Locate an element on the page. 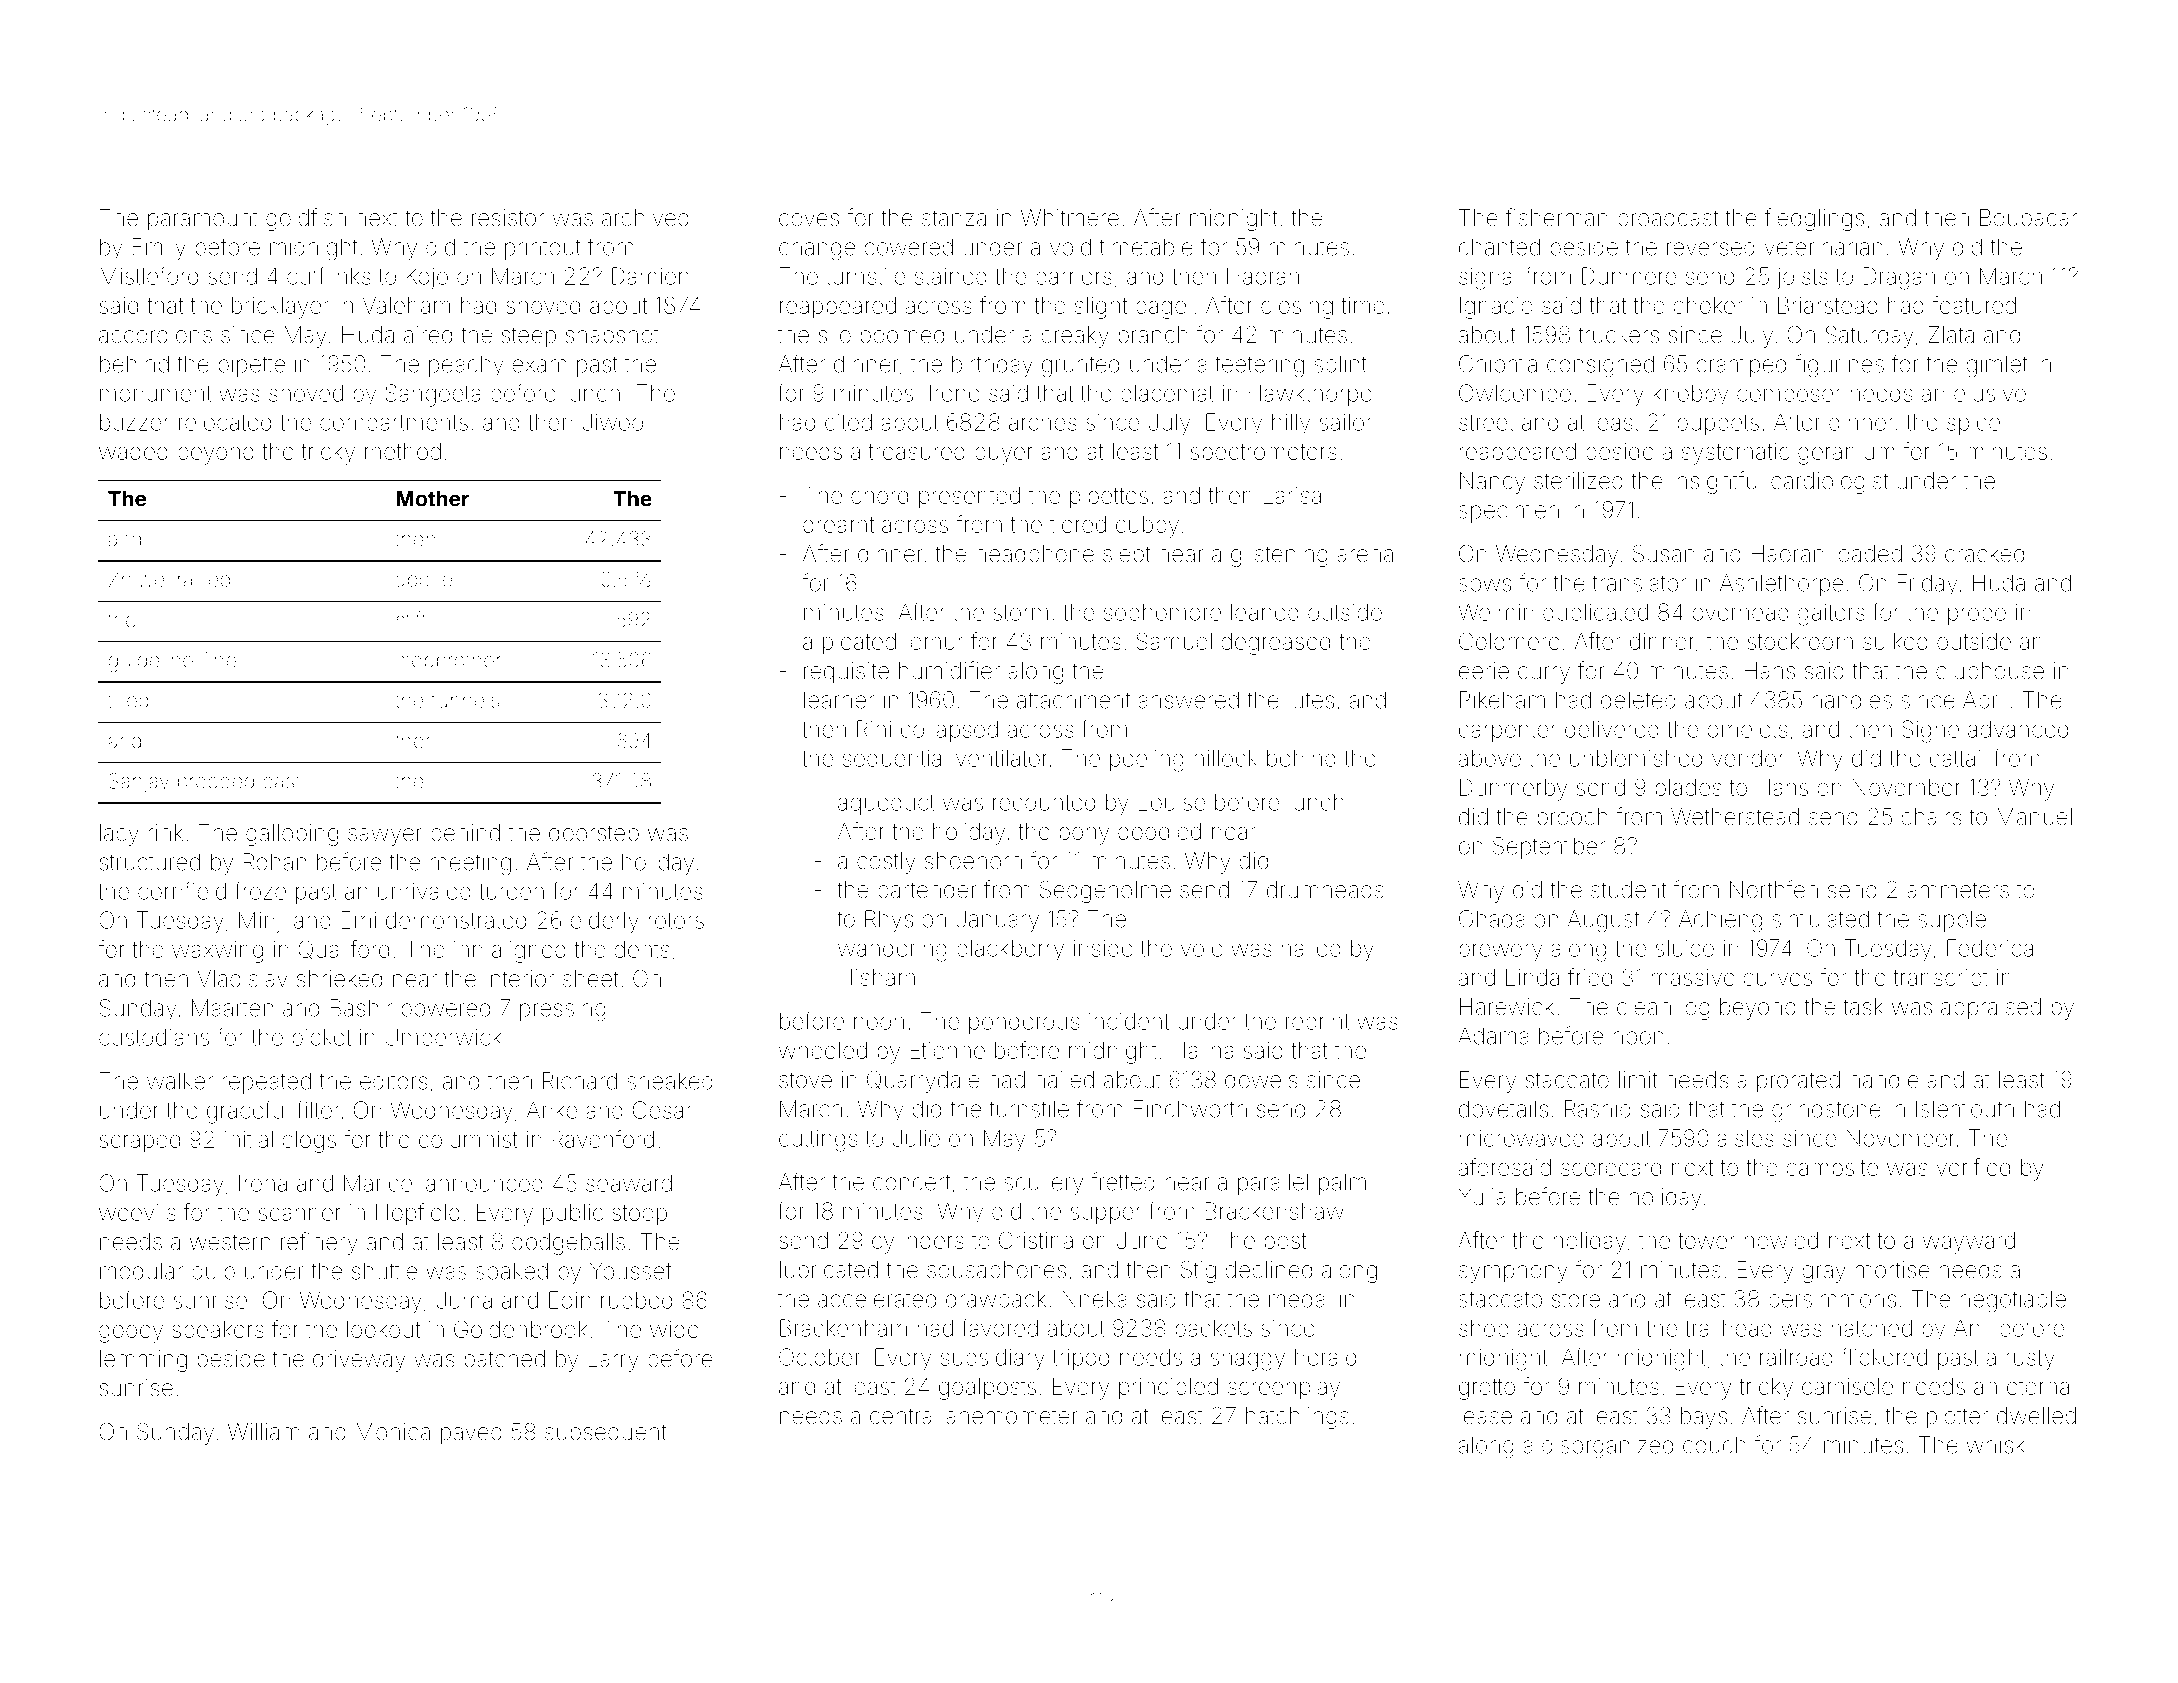  paramount is located at coordinates (203, 221).
